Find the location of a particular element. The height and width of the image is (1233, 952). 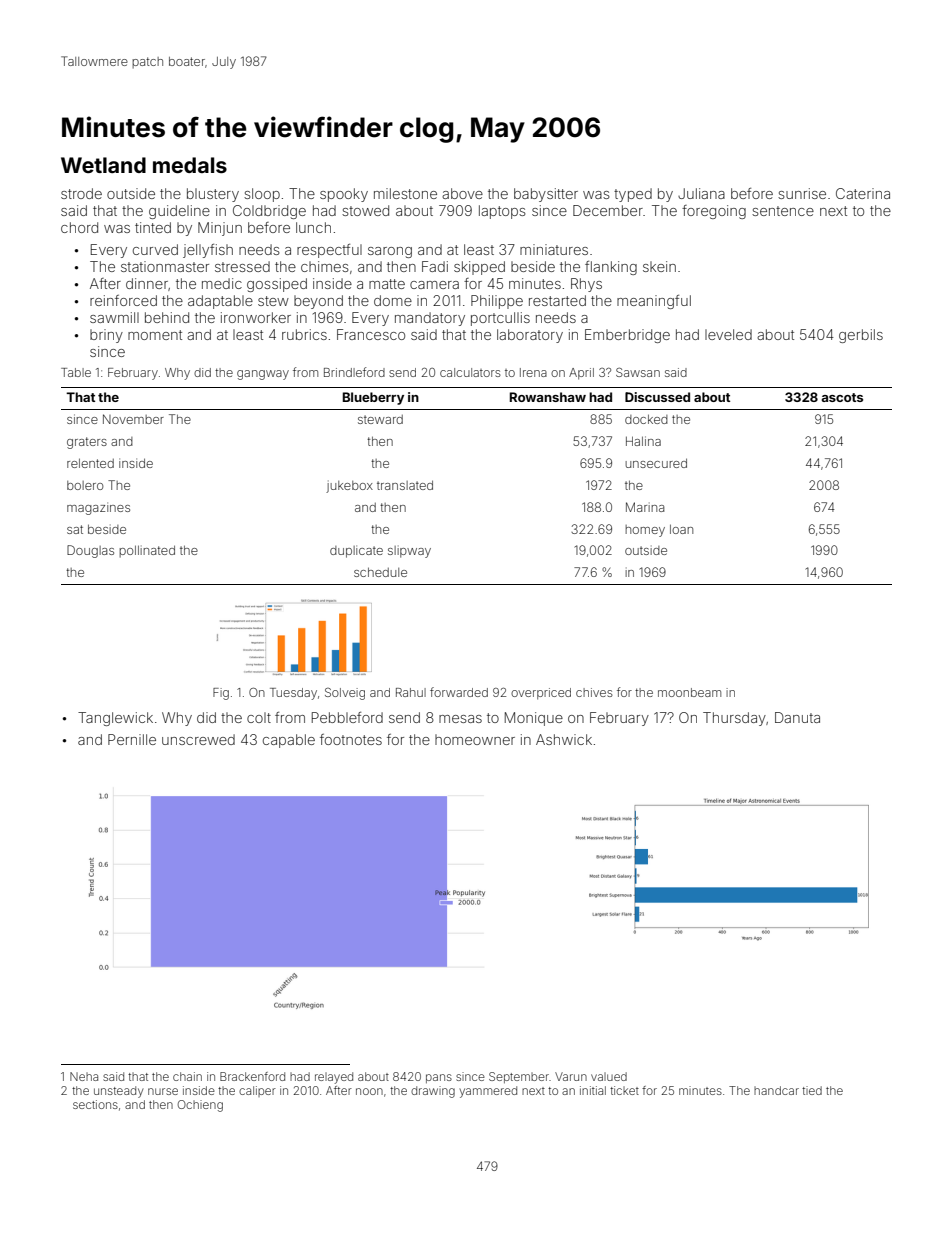

pans is located at coordinates (439, 1078).
